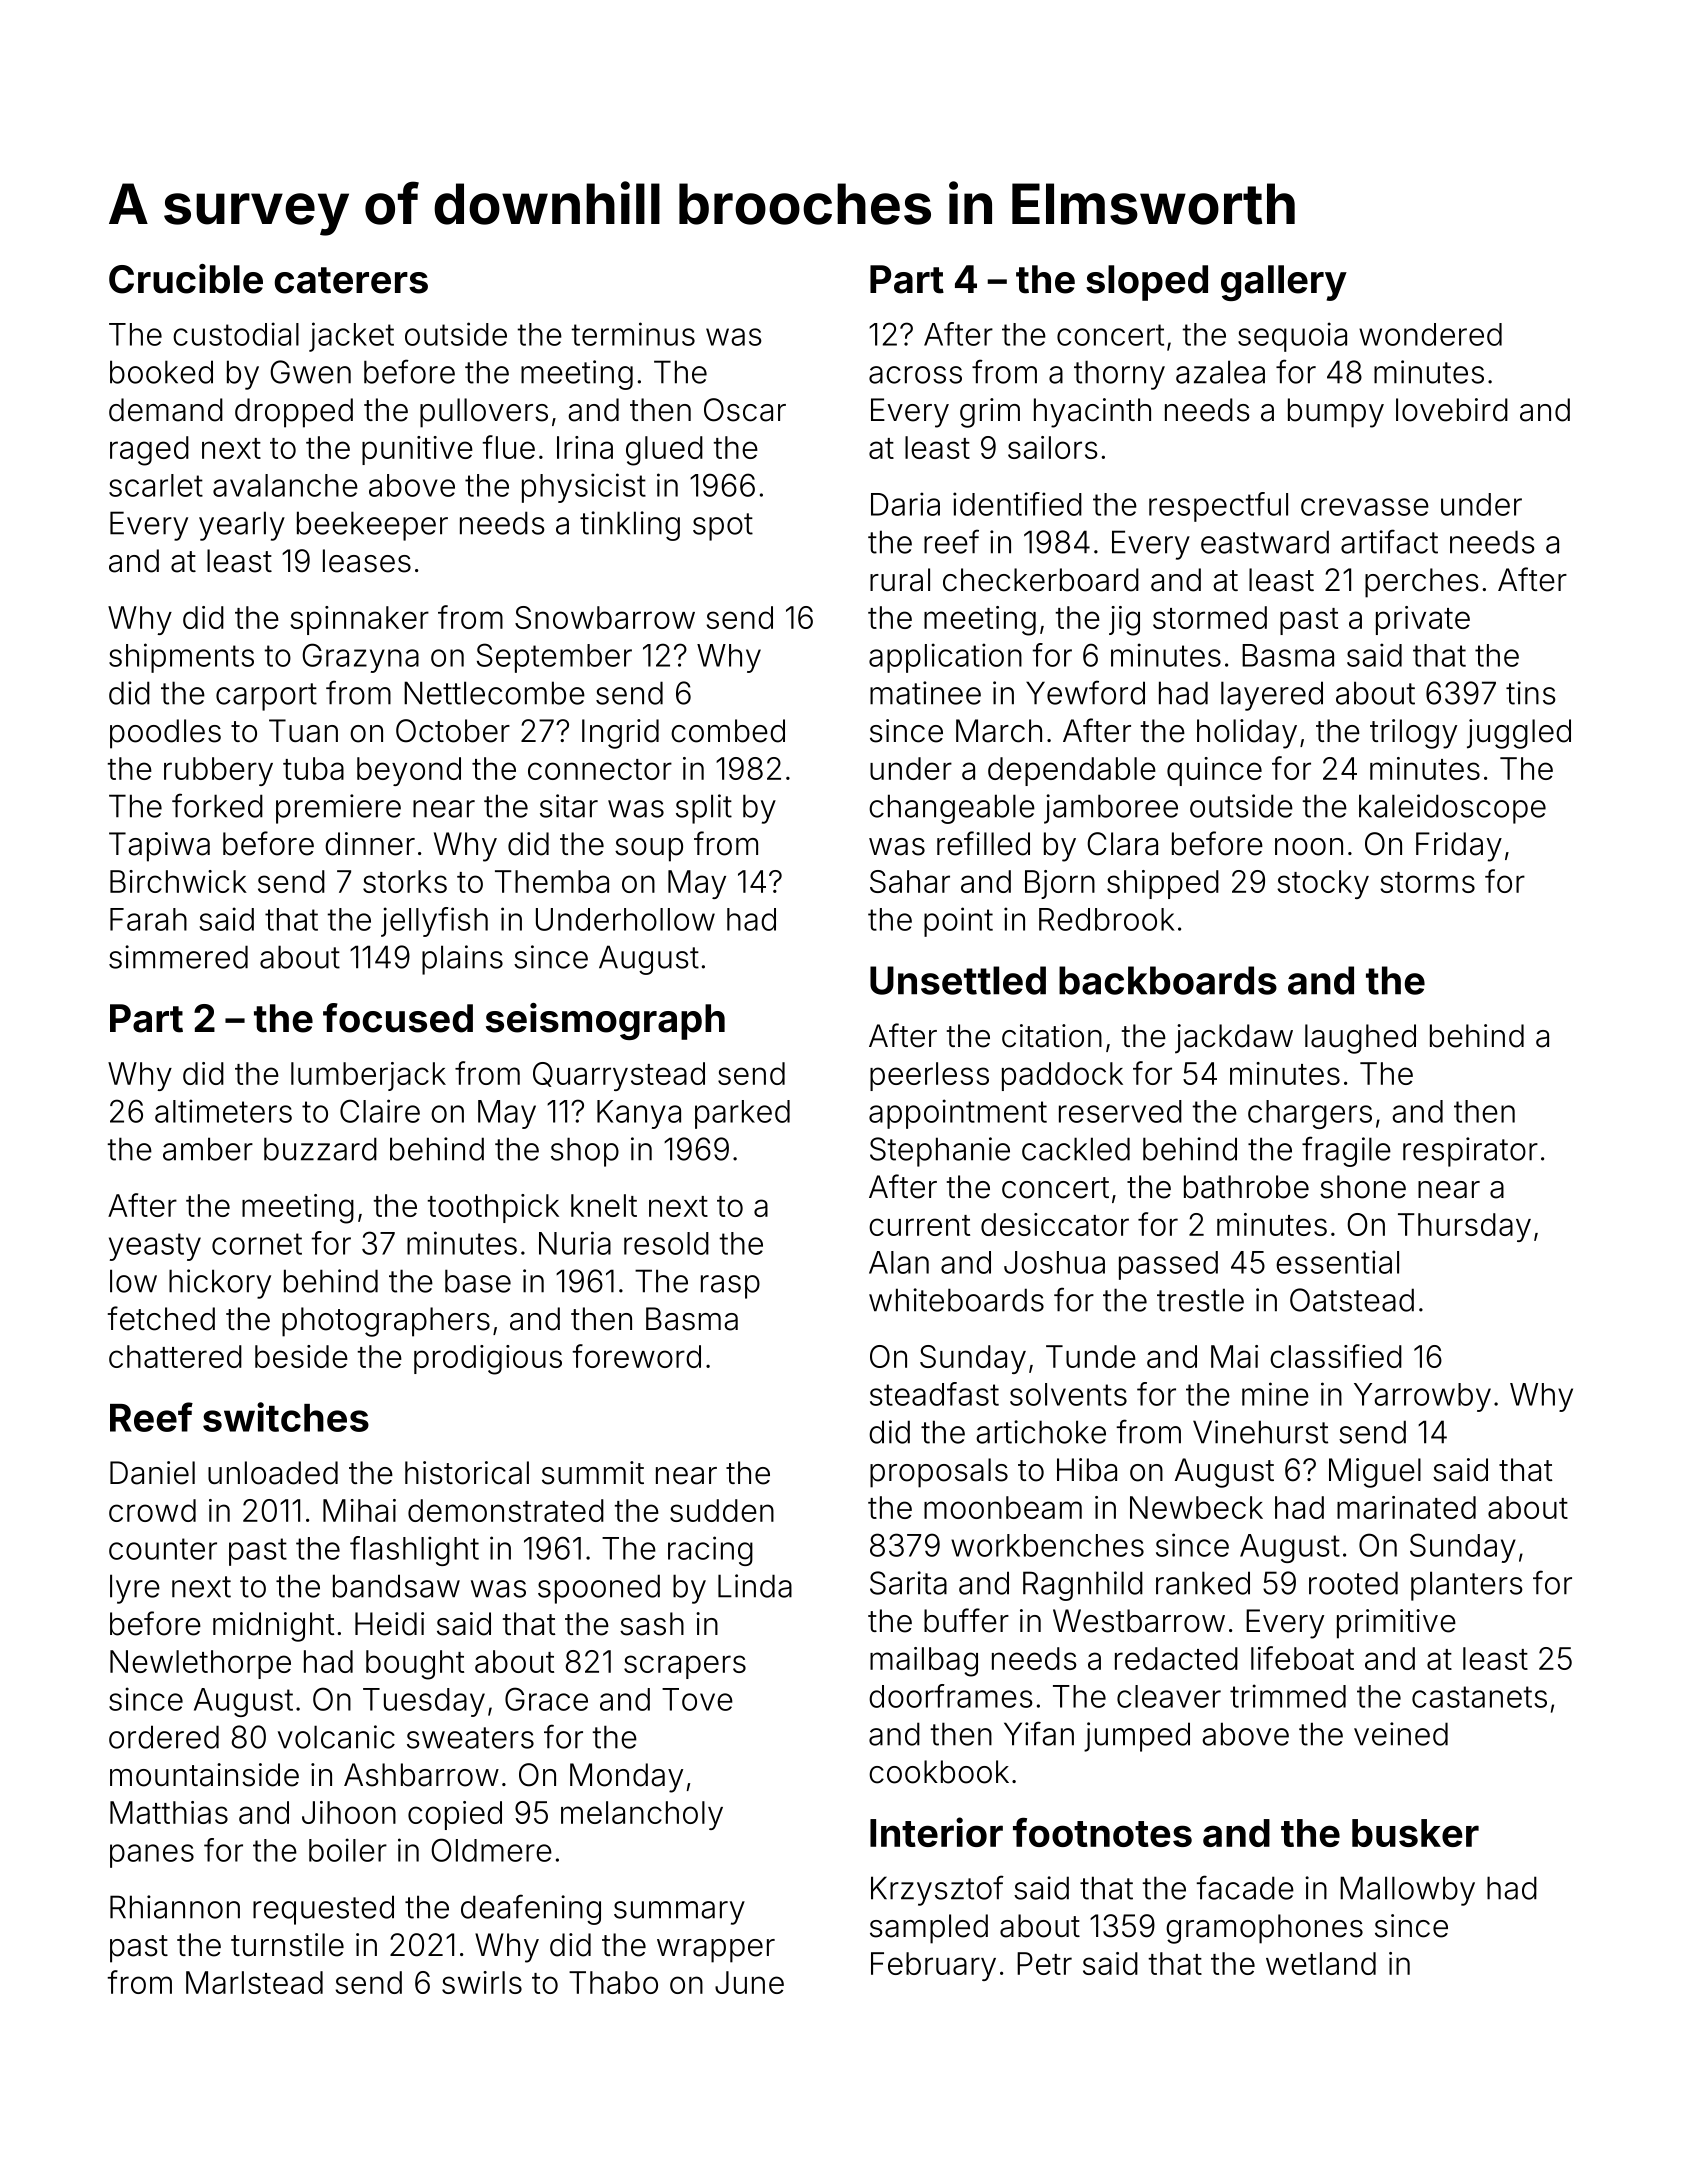 This screenshot has height=2178, width=1683. What do you see at coordinates (1430, 334) in the screenshot?
I see `wondered` at bounding box center [1430, 334].
